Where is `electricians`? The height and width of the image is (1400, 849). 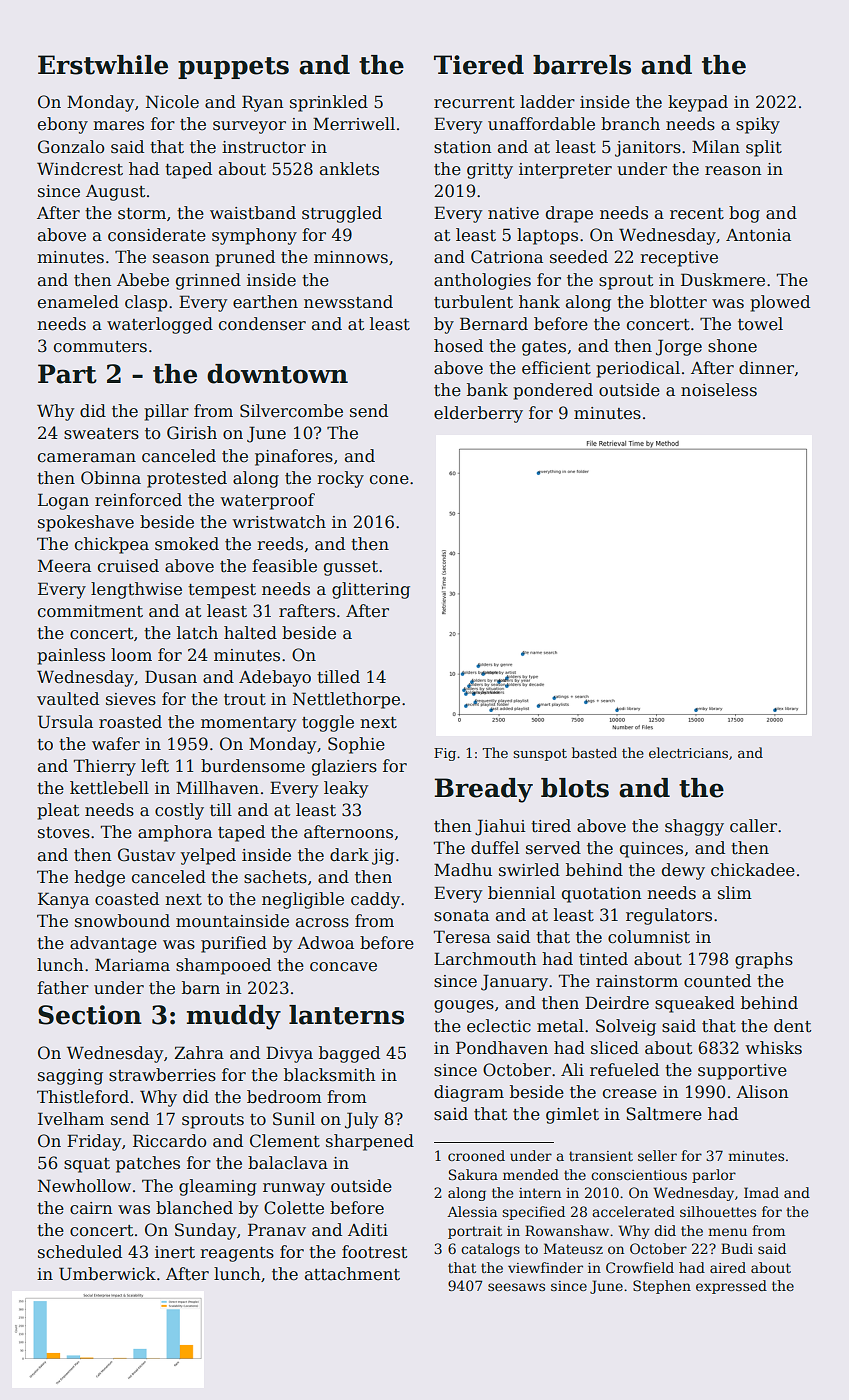
electricians is located at coordinates (688, 752).
